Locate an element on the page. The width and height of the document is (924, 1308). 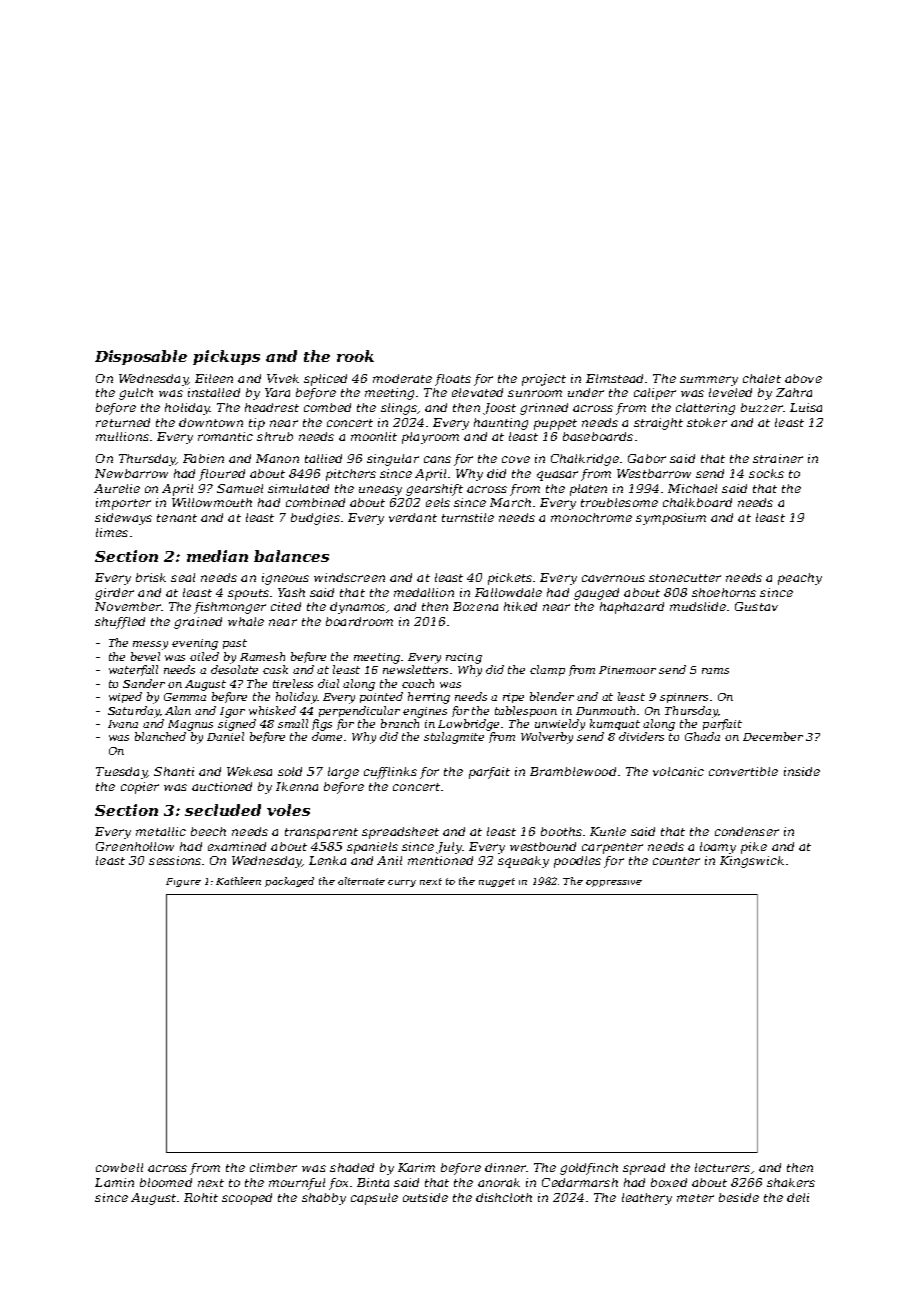
Gustav is located at coordinates (756, 606).
